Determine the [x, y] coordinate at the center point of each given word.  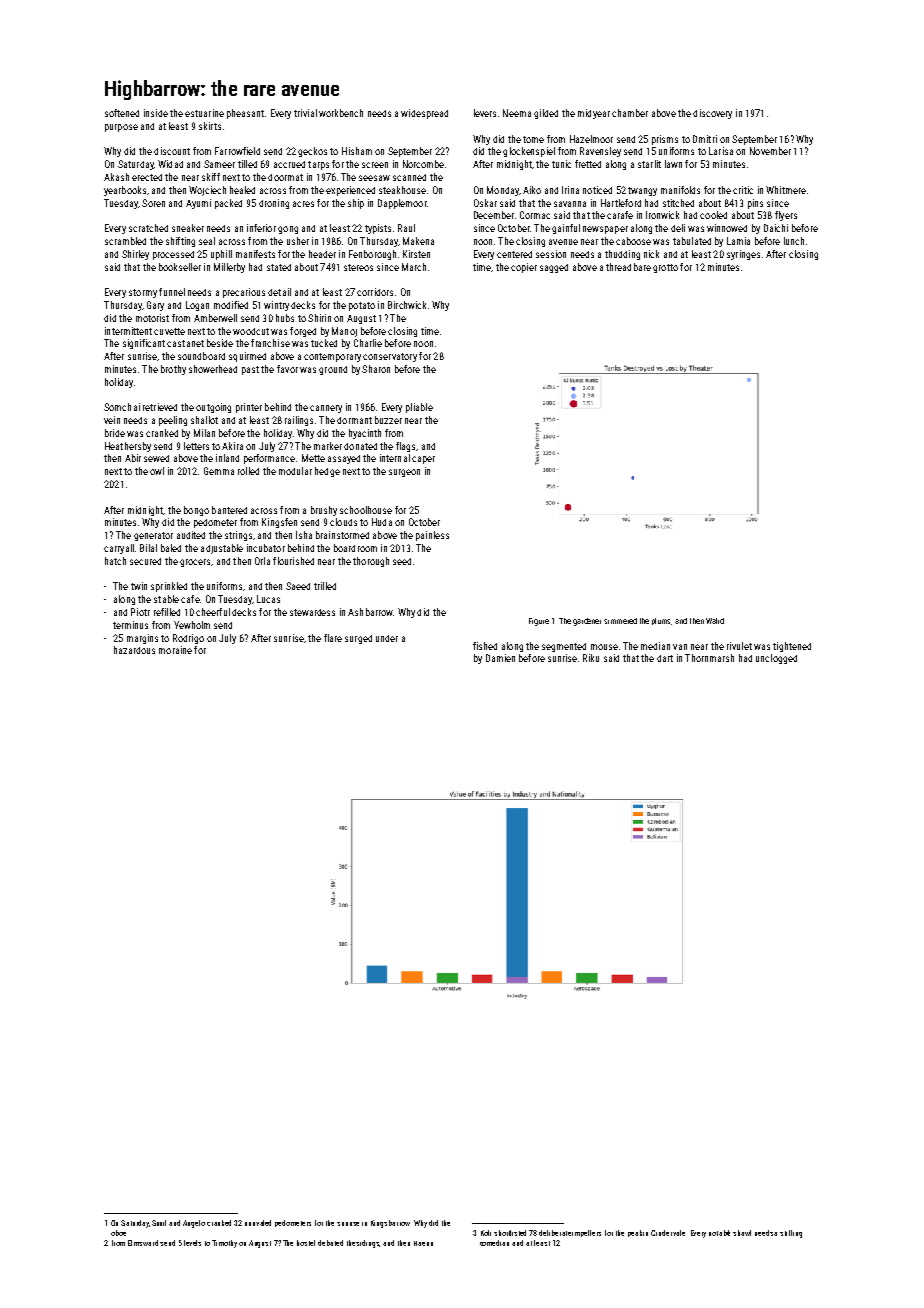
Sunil [159, 1223]
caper [423, 460]
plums [661, 621]
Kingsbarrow [390, 1224]
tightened [792, 647]
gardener [587, 622]
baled [171, 548]
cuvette [169, 331]
